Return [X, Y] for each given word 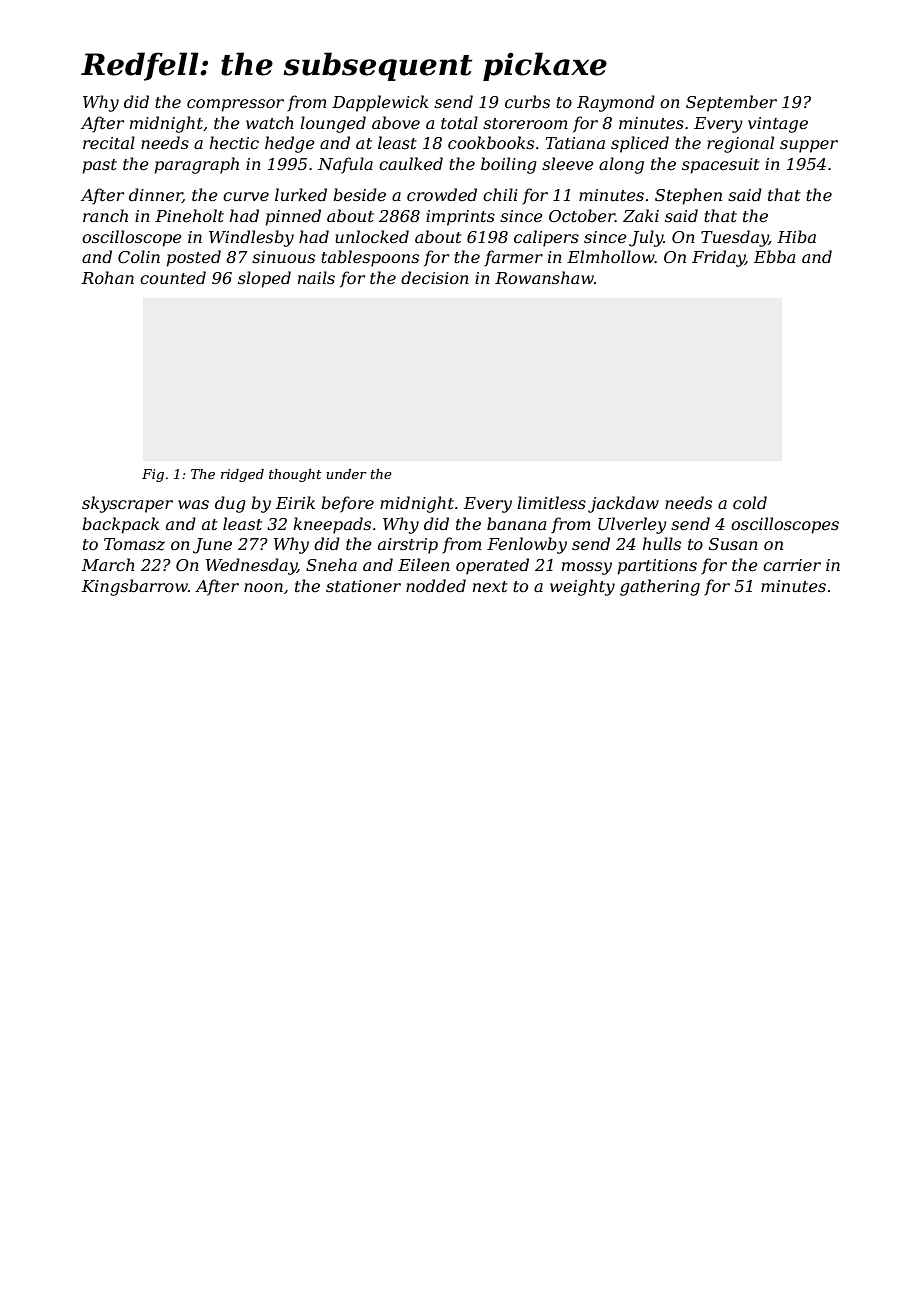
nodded [436, 585]
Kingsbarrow [135, 587]
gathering [660, 587]
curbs [527, 101]
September [731, 103]
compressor [235, 105]
